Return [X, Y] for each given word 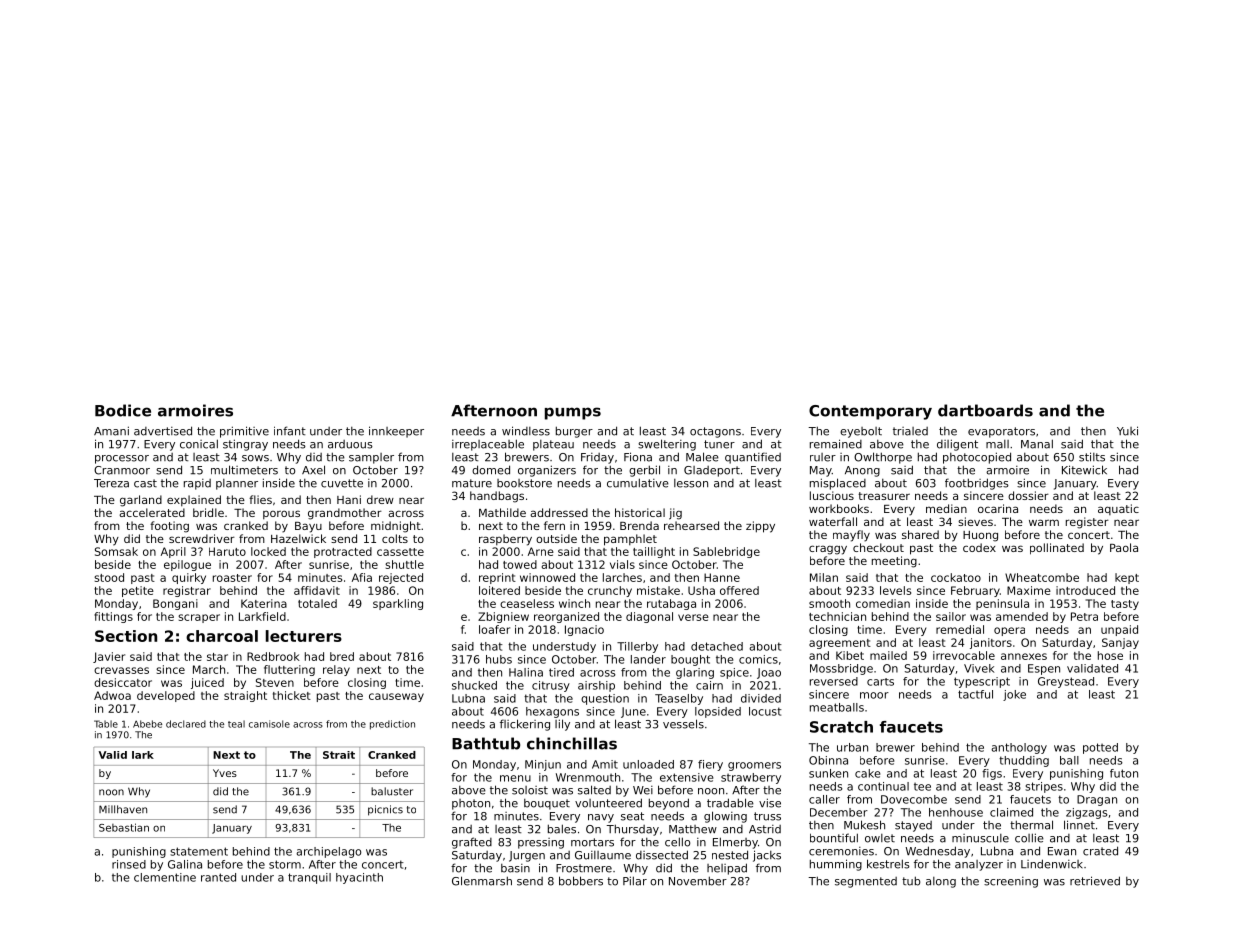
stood [109, 577]
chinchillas [572, 743]
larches [622, 577]
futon [1124, 773]
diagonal [649, 617]
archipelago [328, 852]
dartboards [985, 410]
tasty [1125, 605]
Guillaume [603, 855]
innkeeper [396, 432]
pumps [573, 413]
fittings [113, 617]
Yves [225, 773]
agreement [840, 644]
